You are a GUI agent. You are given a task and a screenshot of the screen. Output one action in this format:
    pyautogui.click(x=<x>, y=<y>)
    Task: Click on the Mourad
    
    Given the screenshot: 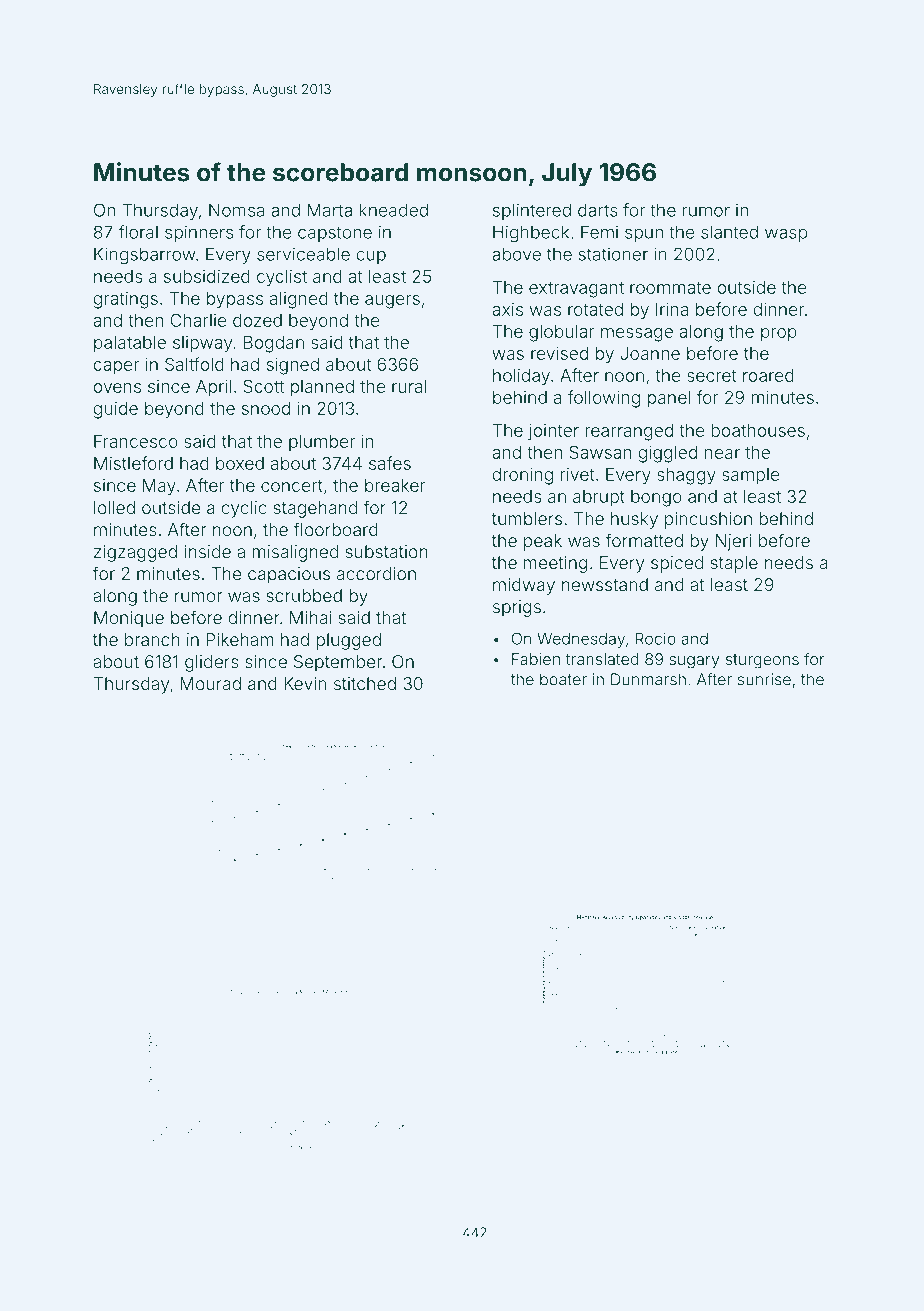 What is the action you would take?
    pyautogui.click(x=210, y=683)
